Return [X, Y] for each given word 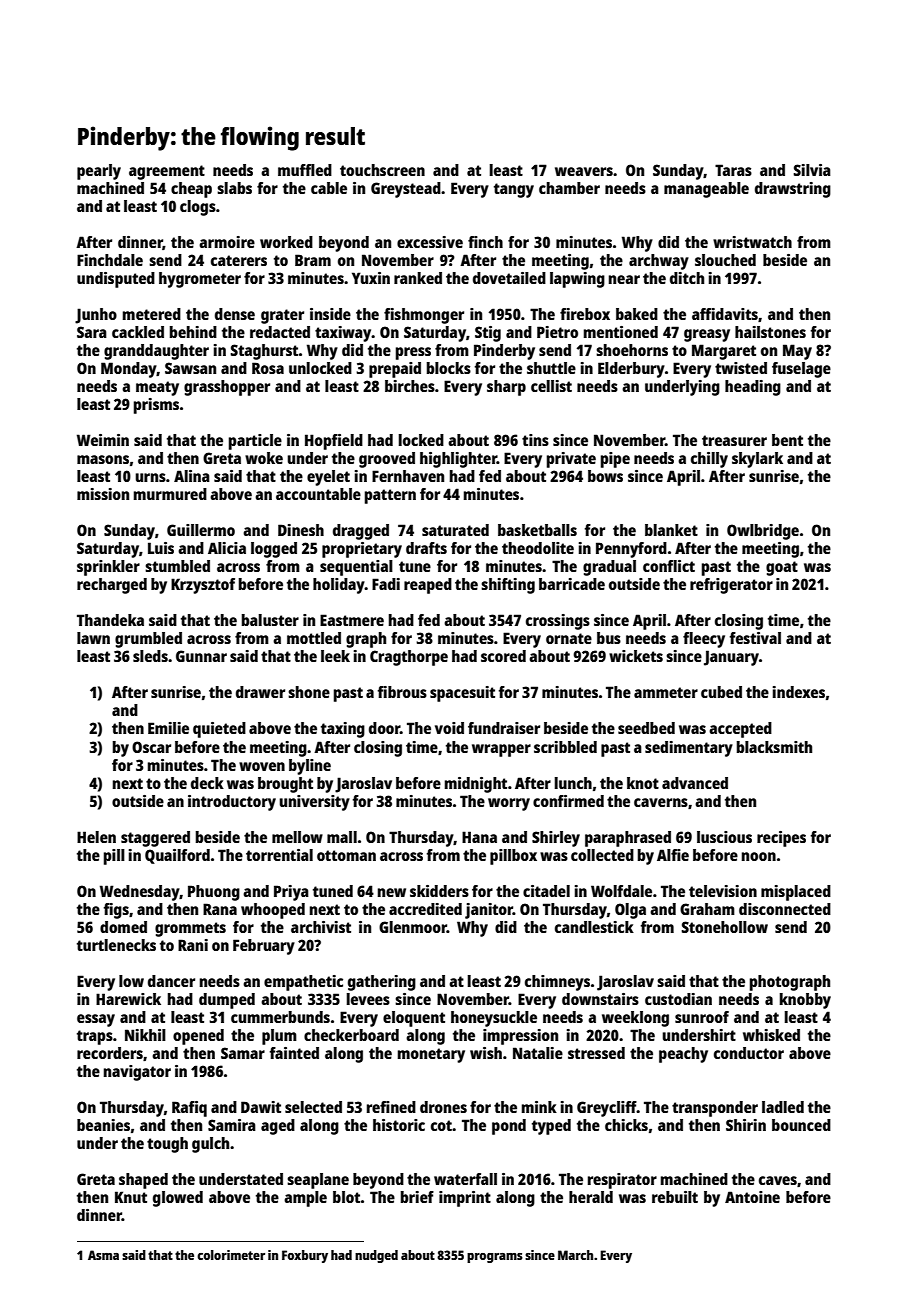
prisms [156, 406]
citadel [546, 891]
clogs [198, 208]
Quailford [177, 856]
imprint [465, 1199]
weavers [584, 171]
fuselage [801, 370]
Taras [733, 170]
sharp [506, 388]
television [723, 891]
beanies [103, 1125]
